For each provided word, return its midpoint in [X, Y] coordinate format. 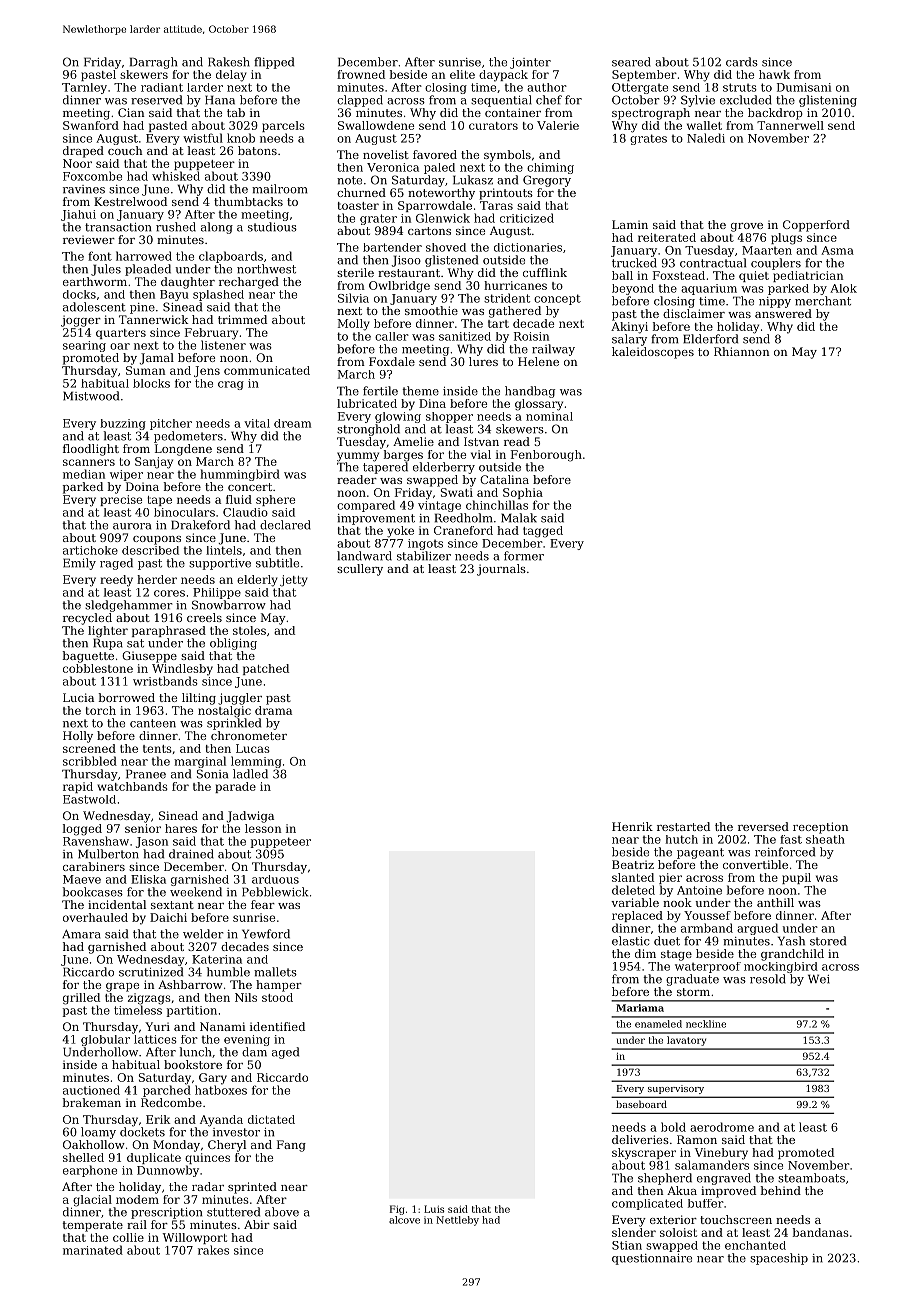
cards [742, 62]
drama [273, 710]
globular [105, 1040]
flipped [274, 63]
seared [631, 62]
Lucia [78, 697]
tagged [543, 532]
